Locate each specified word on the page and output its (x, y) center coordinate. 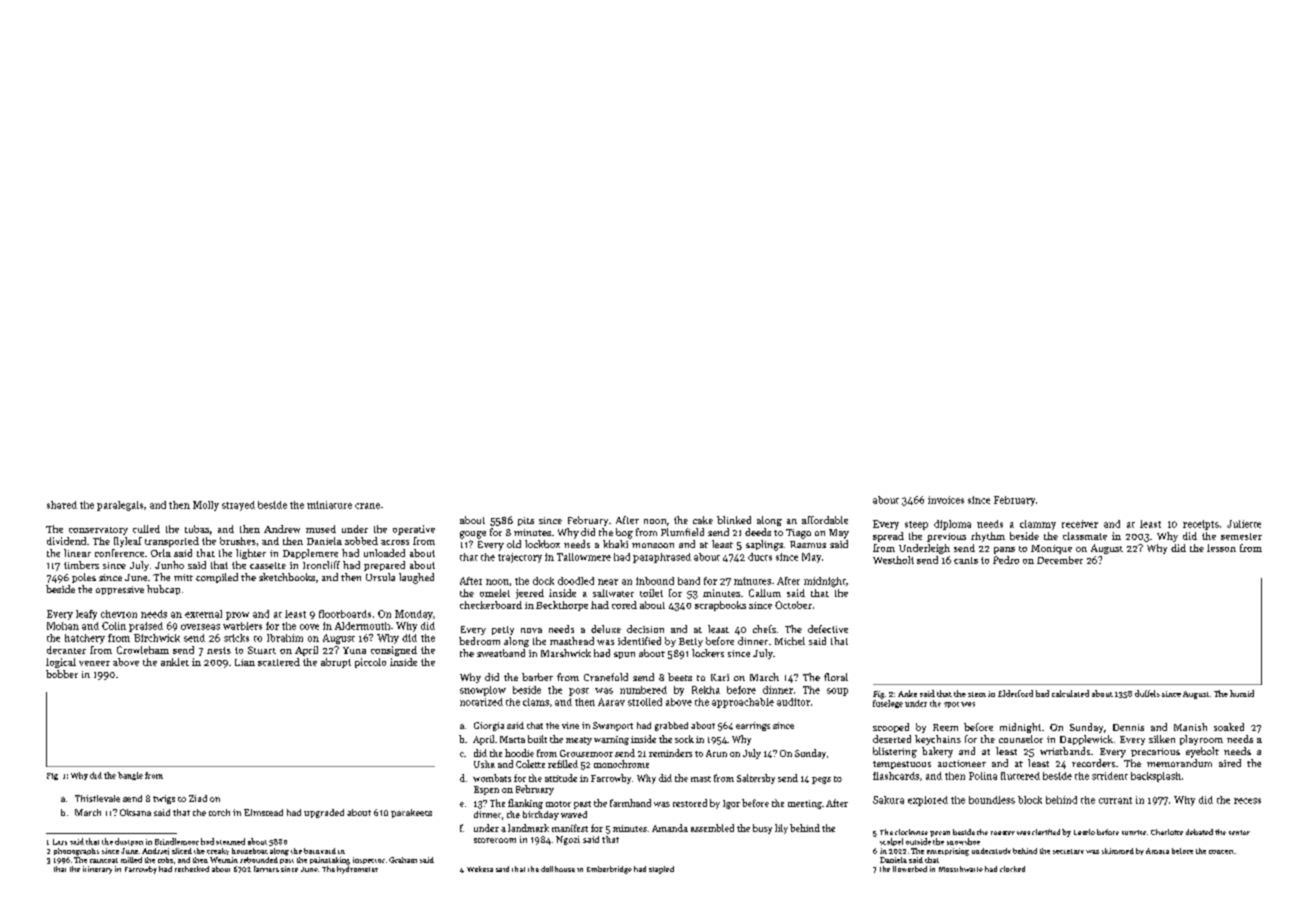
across (395, 542)
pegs (821, 780)
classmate (1085, 536)
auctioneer (962, 763)
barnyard (320, 851)
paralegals (120, 506)
